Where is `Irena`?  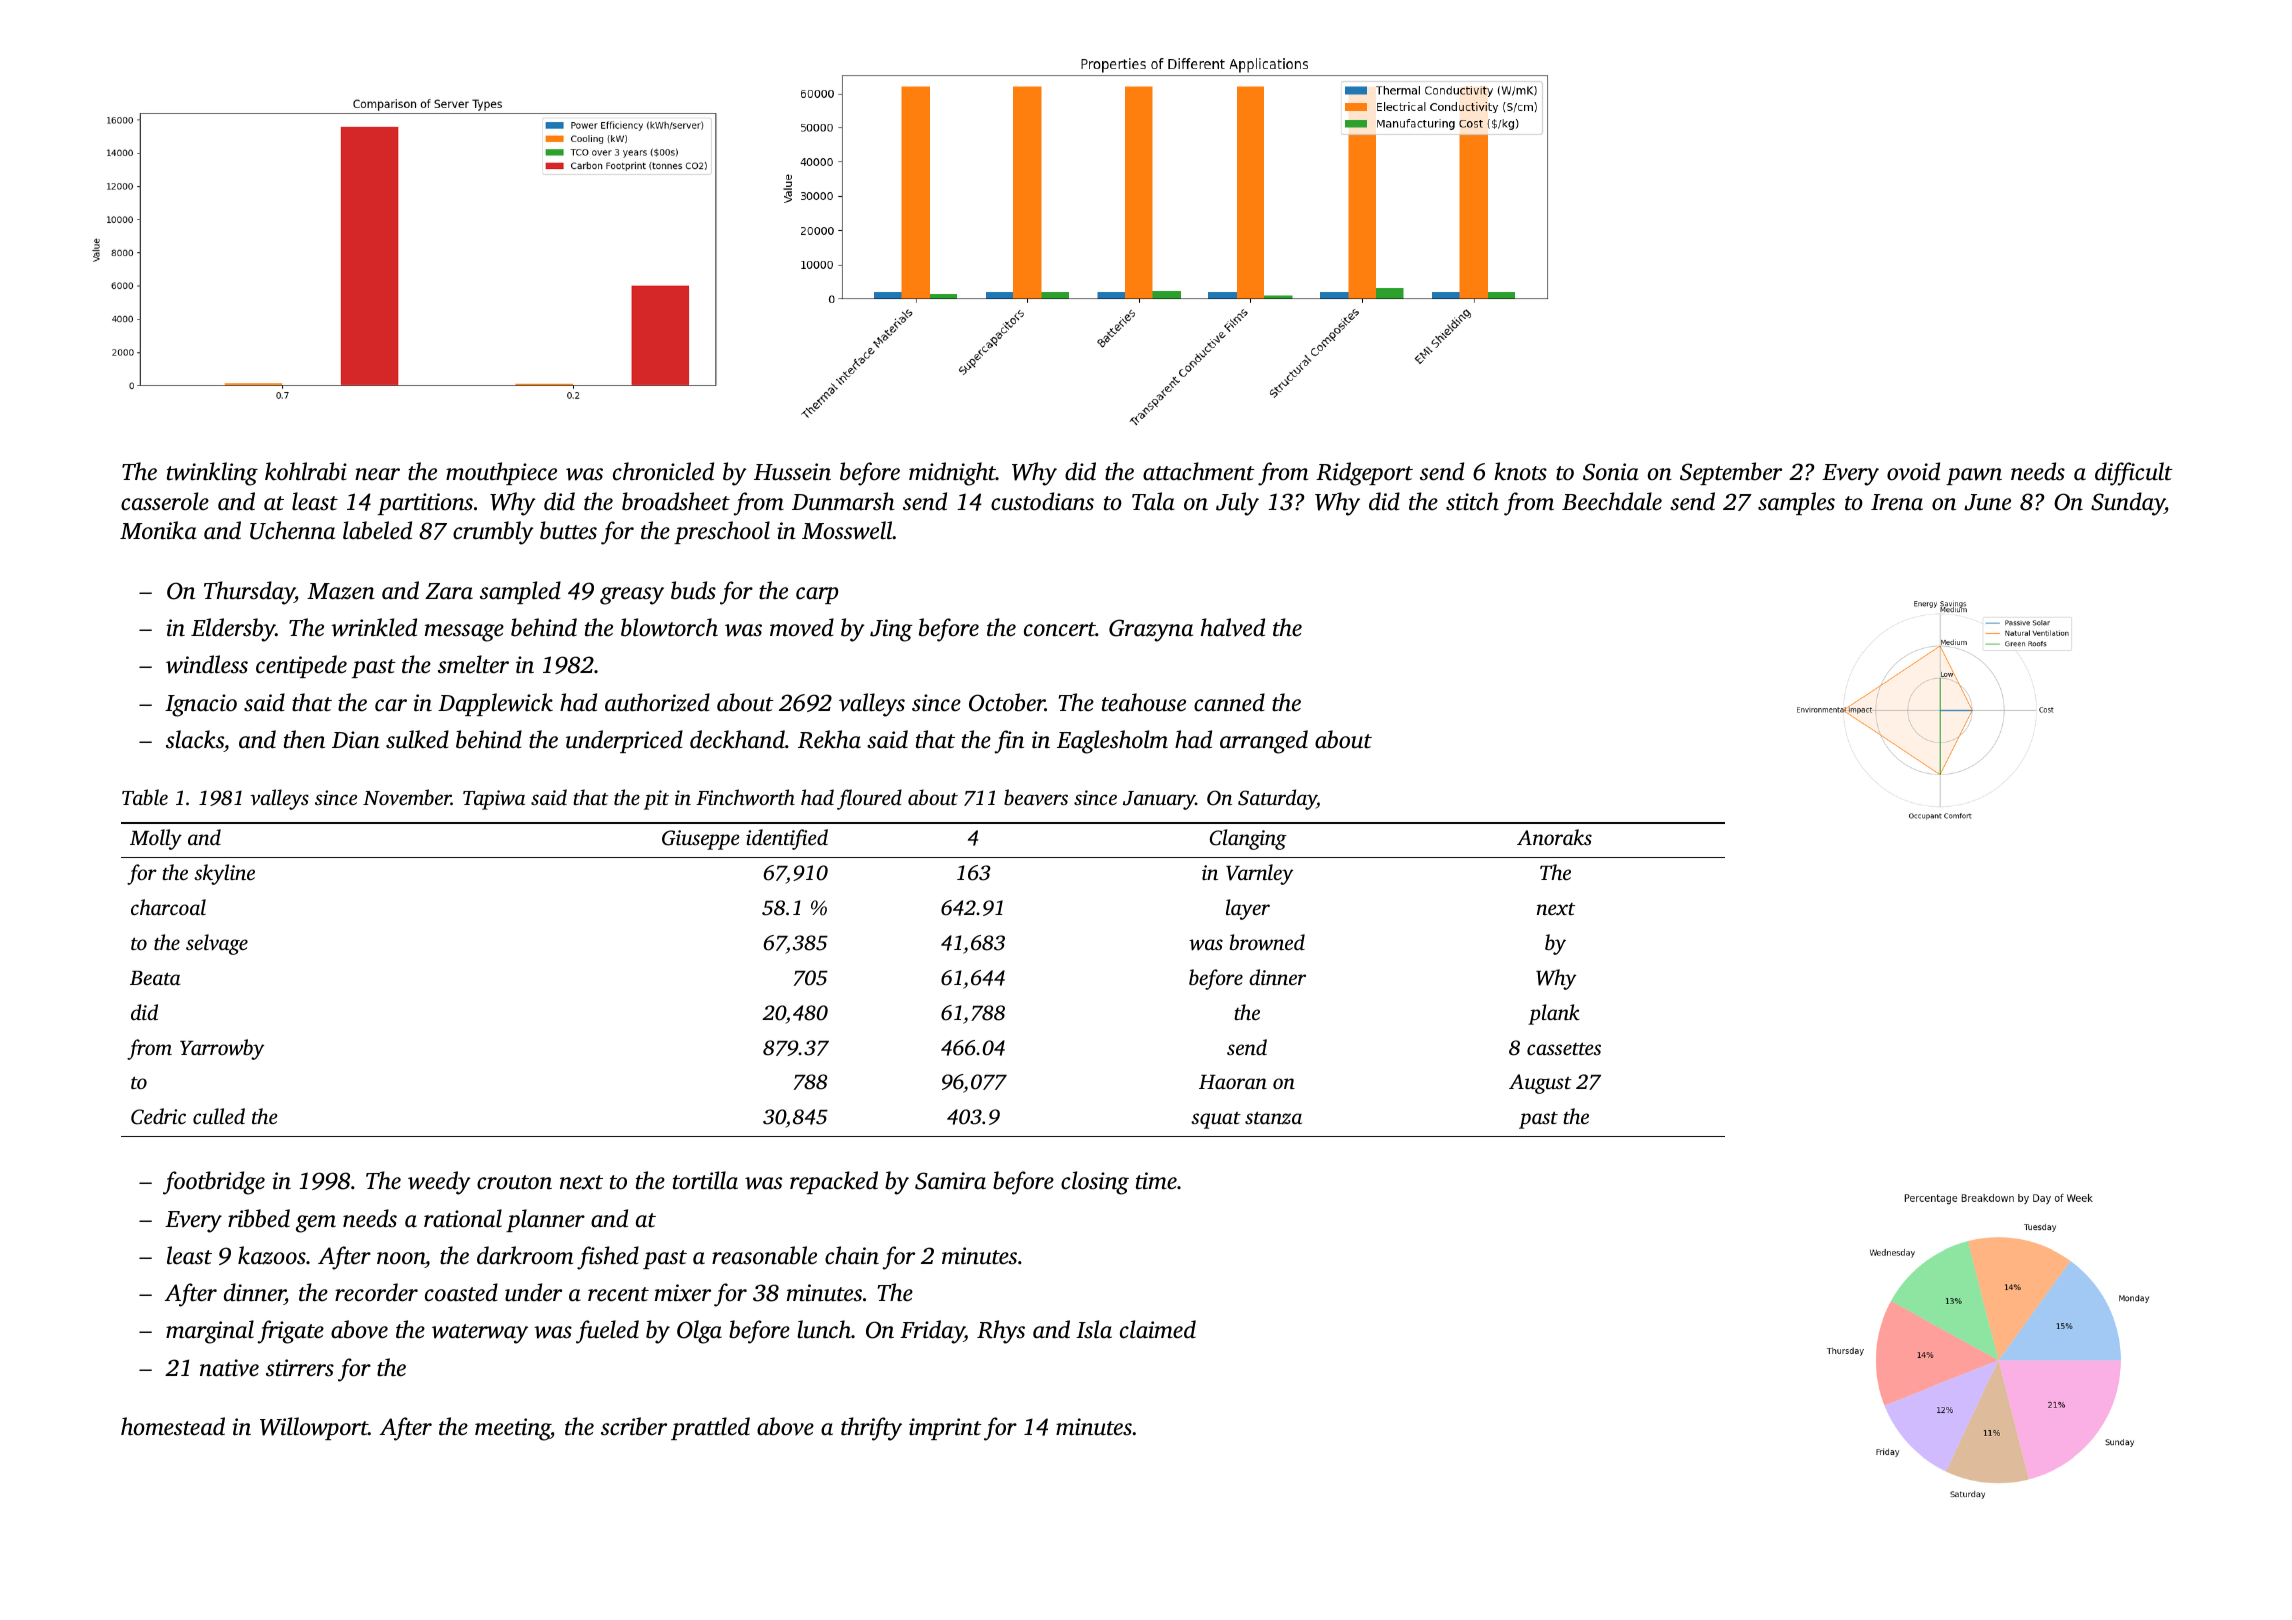
Irena is located at coordinates (1897, 502).
